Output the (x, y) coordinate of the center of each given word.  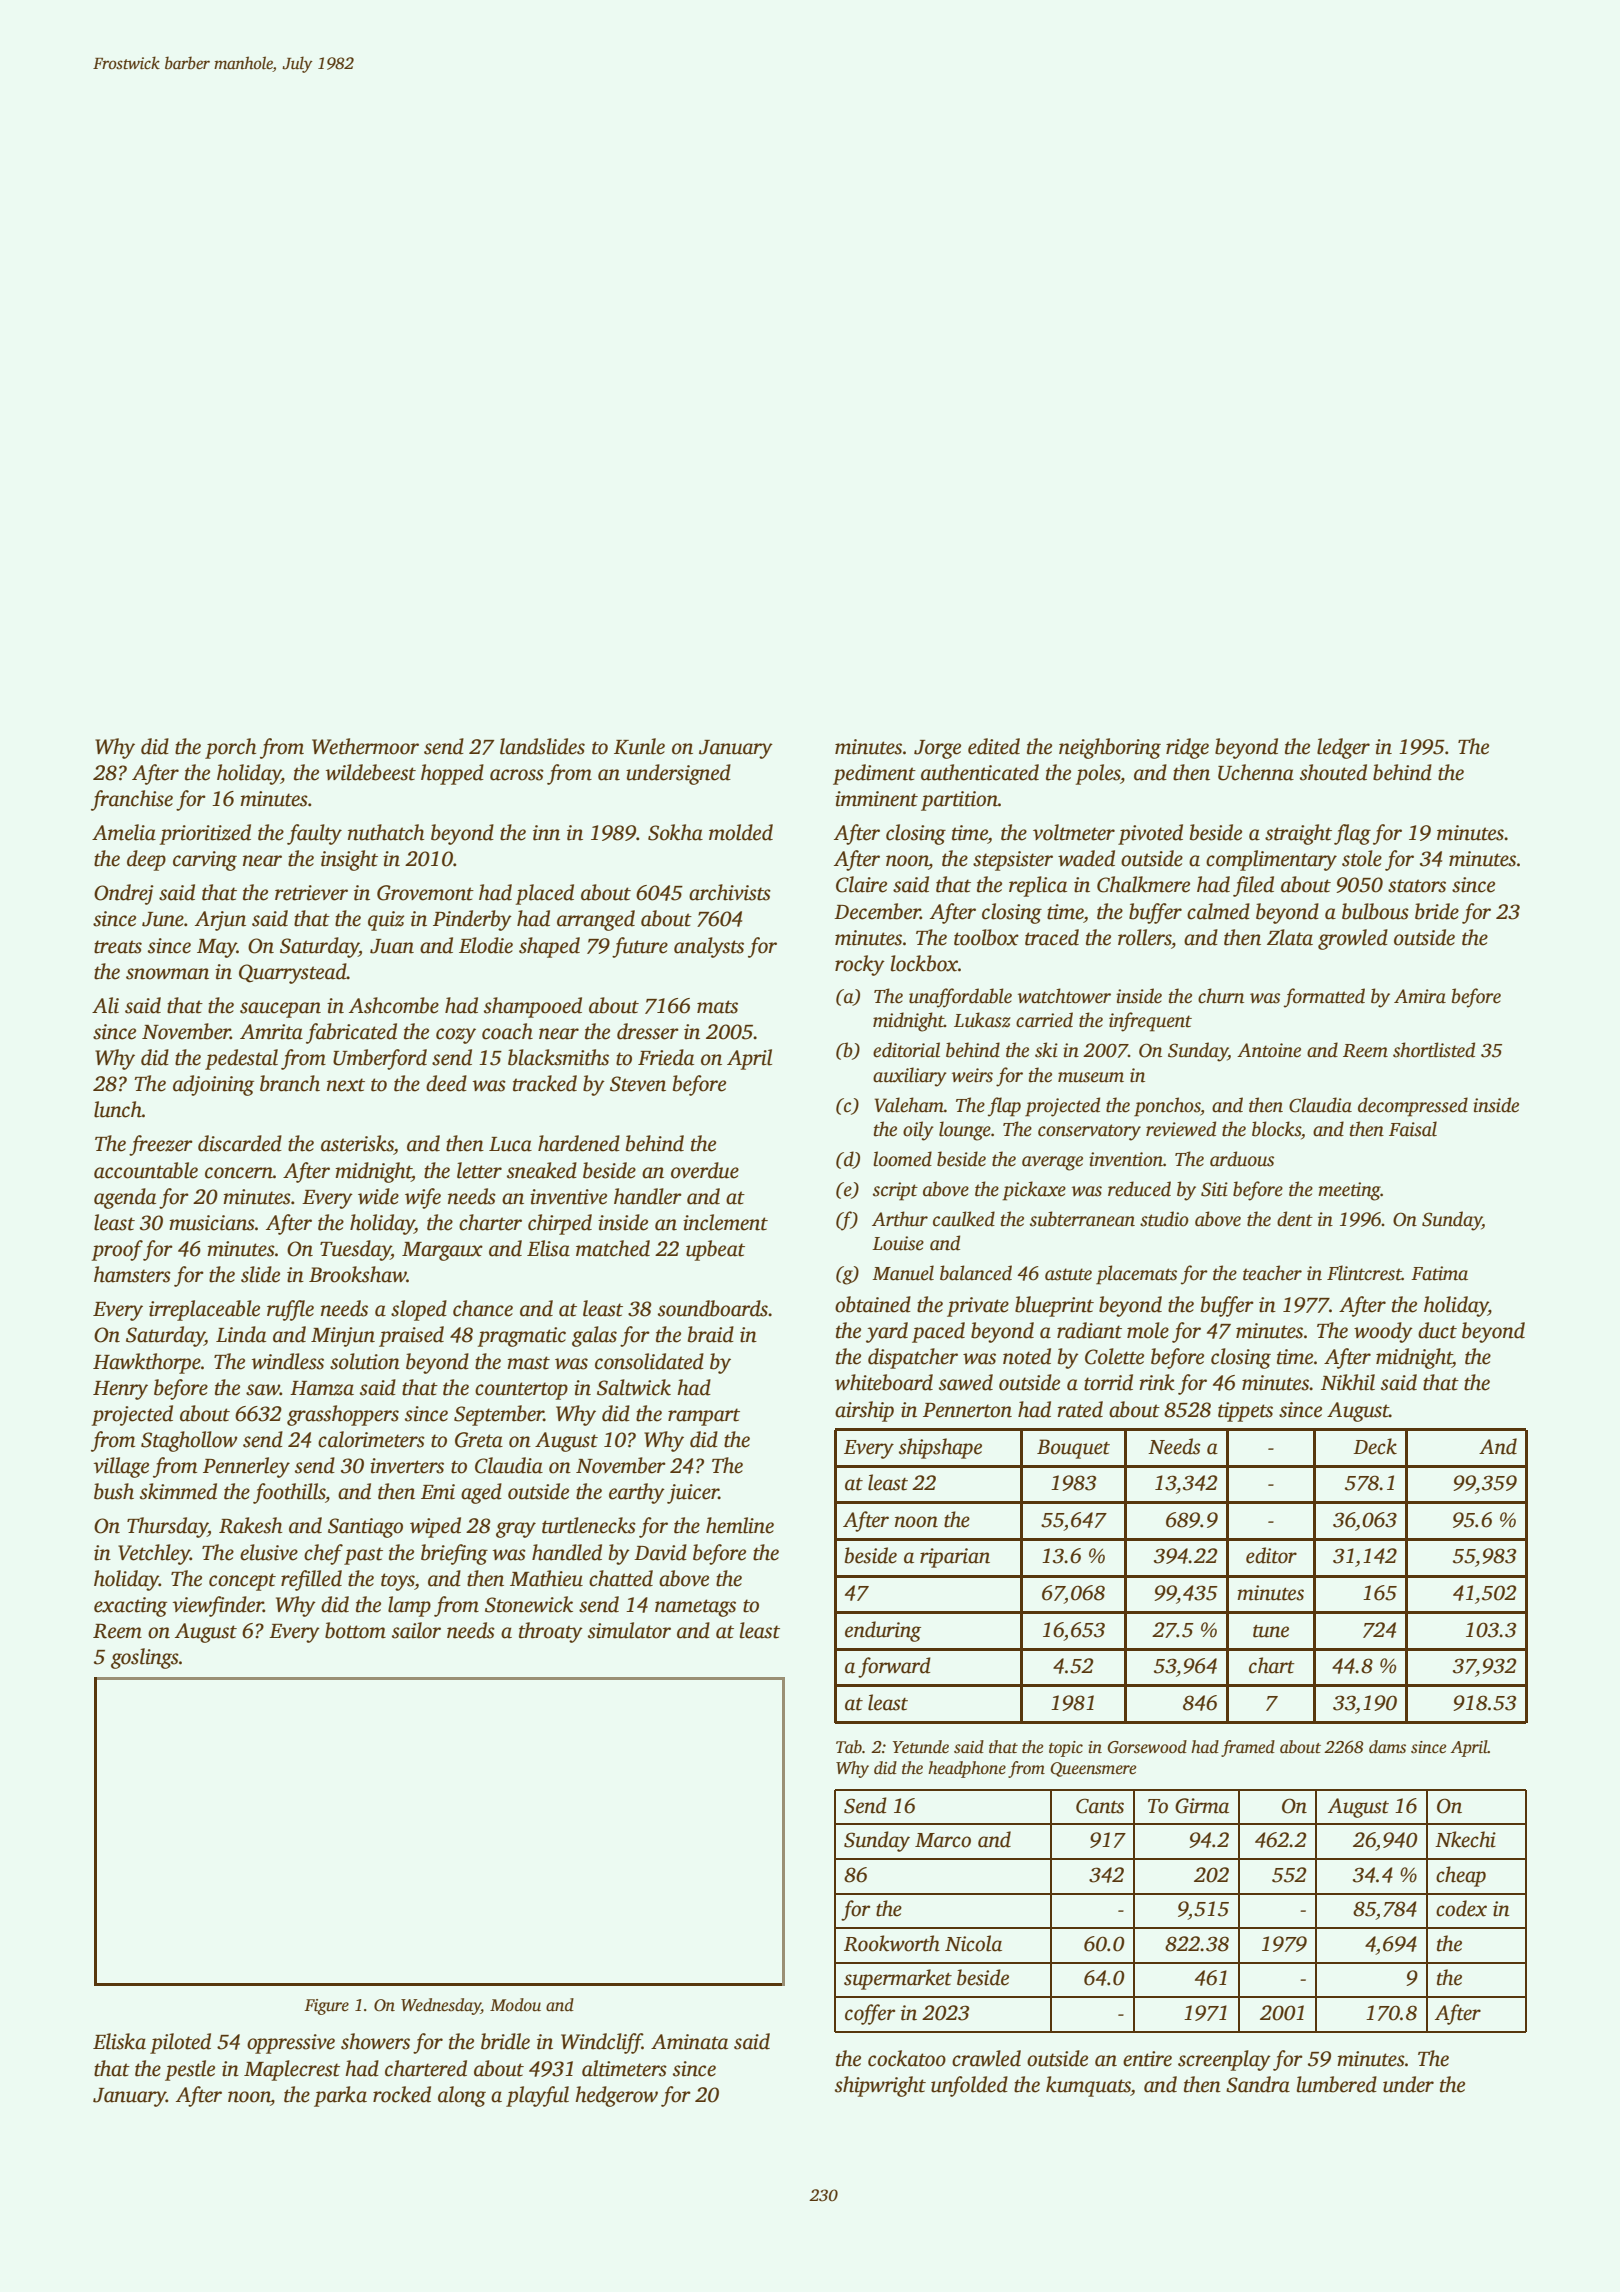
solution (365, 1361)
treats (118, 947)
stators (1417, 886)
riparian (955, 1558)
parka (340, 2096)
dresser (648, 1031)
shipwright (880, 2086)
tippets (1245, 1412)
